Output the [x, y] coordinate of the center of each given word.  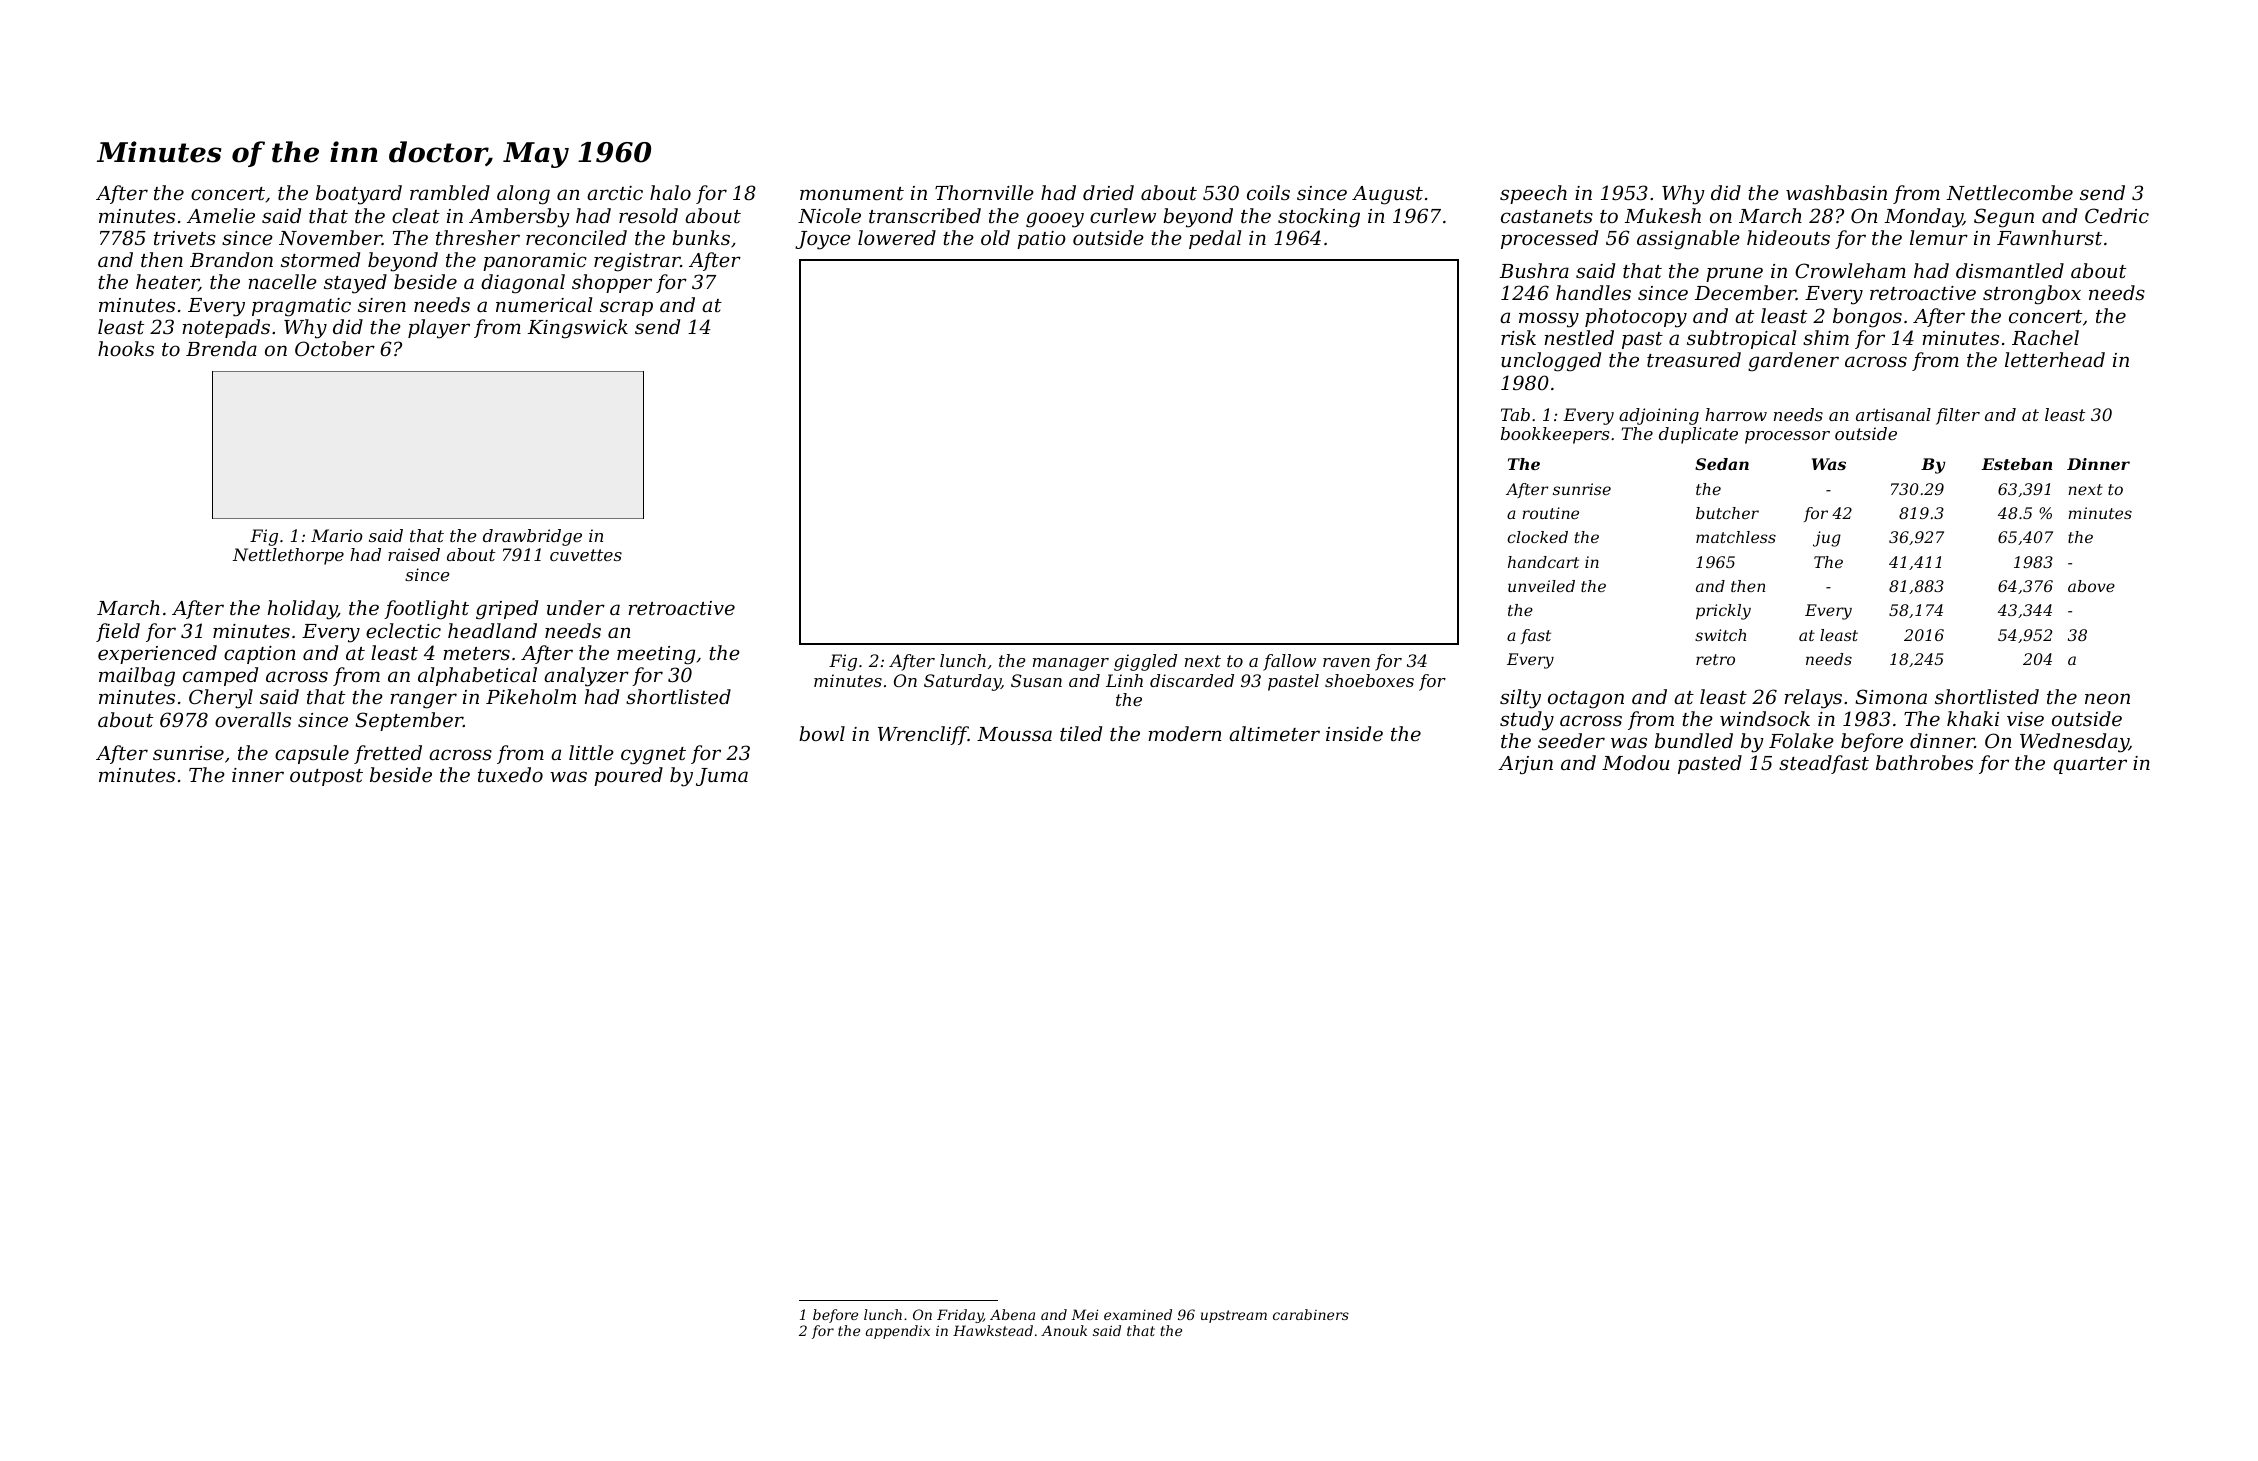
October [335, 348]
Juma [722, 777]
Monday [1924, 218]
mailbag [137, 677]
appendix [898, 1332]
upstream [1234, 1316]
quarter [2090, 765]
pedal [1215, 239]
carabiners [1311, 1314]
